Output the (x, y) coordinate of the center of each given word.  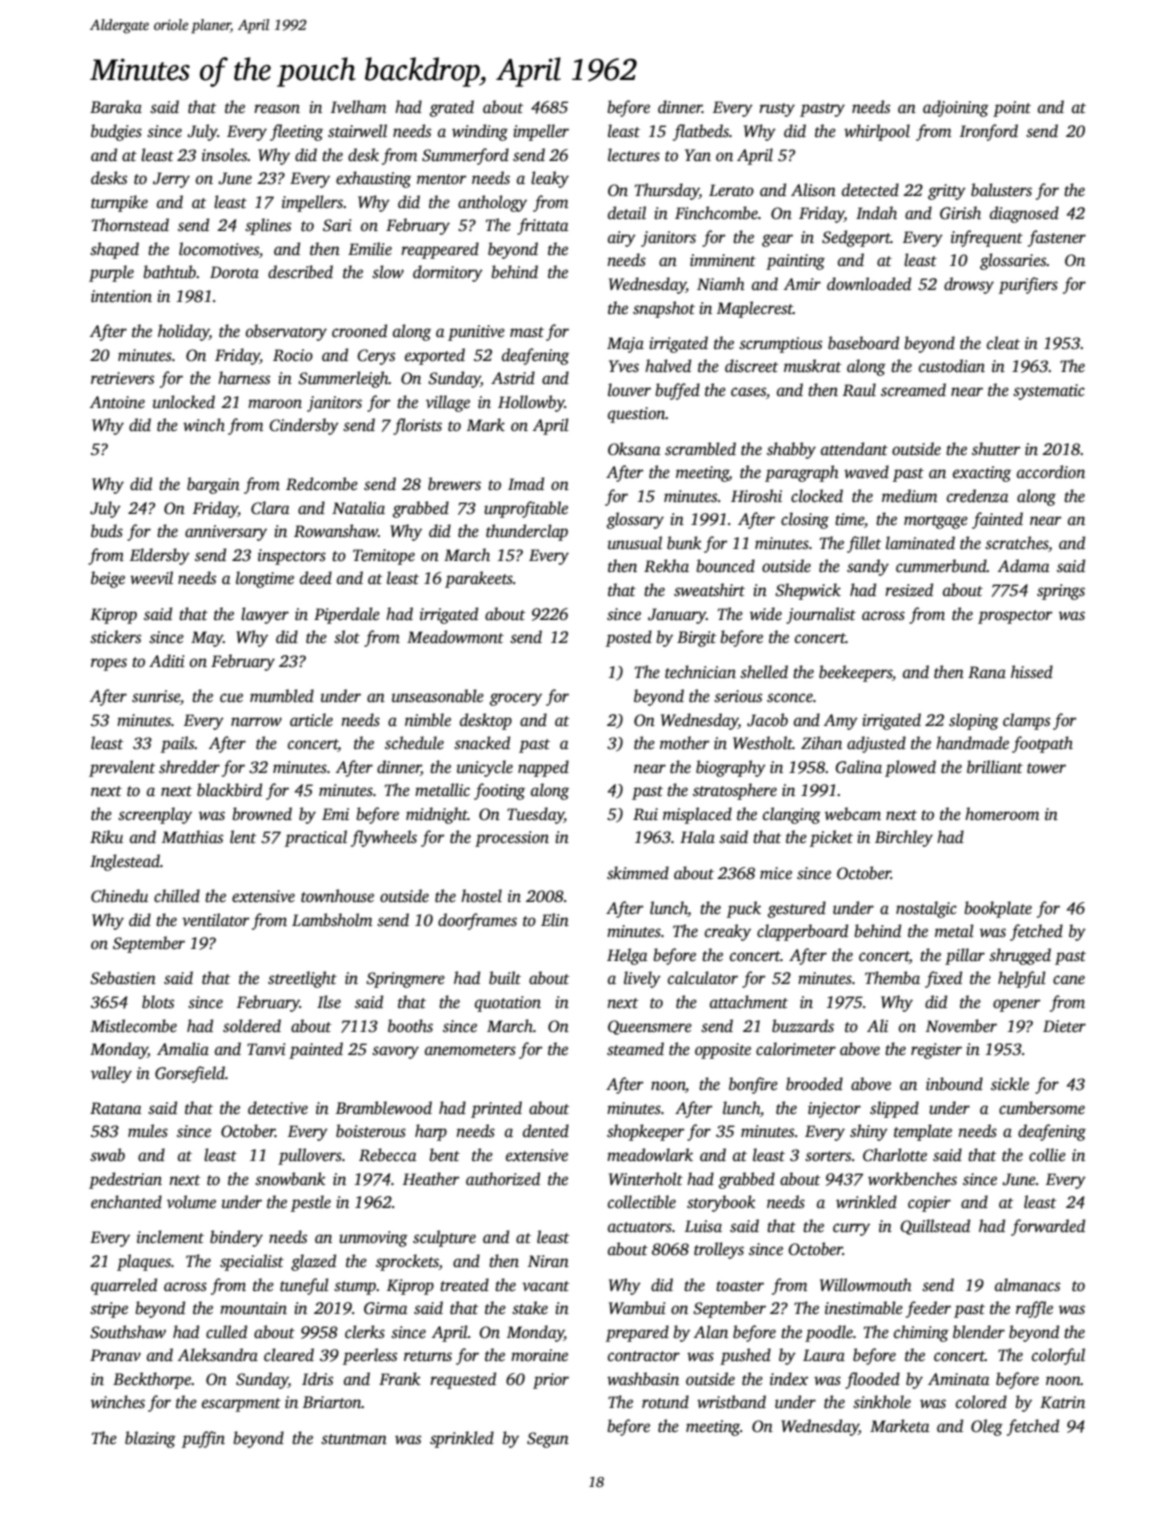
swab (107, 1155)
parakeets (479, 579)
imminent (723, 260)
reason (277, 109)
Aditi (167, 661)
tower (1046, 768)
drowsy (969, 285)
